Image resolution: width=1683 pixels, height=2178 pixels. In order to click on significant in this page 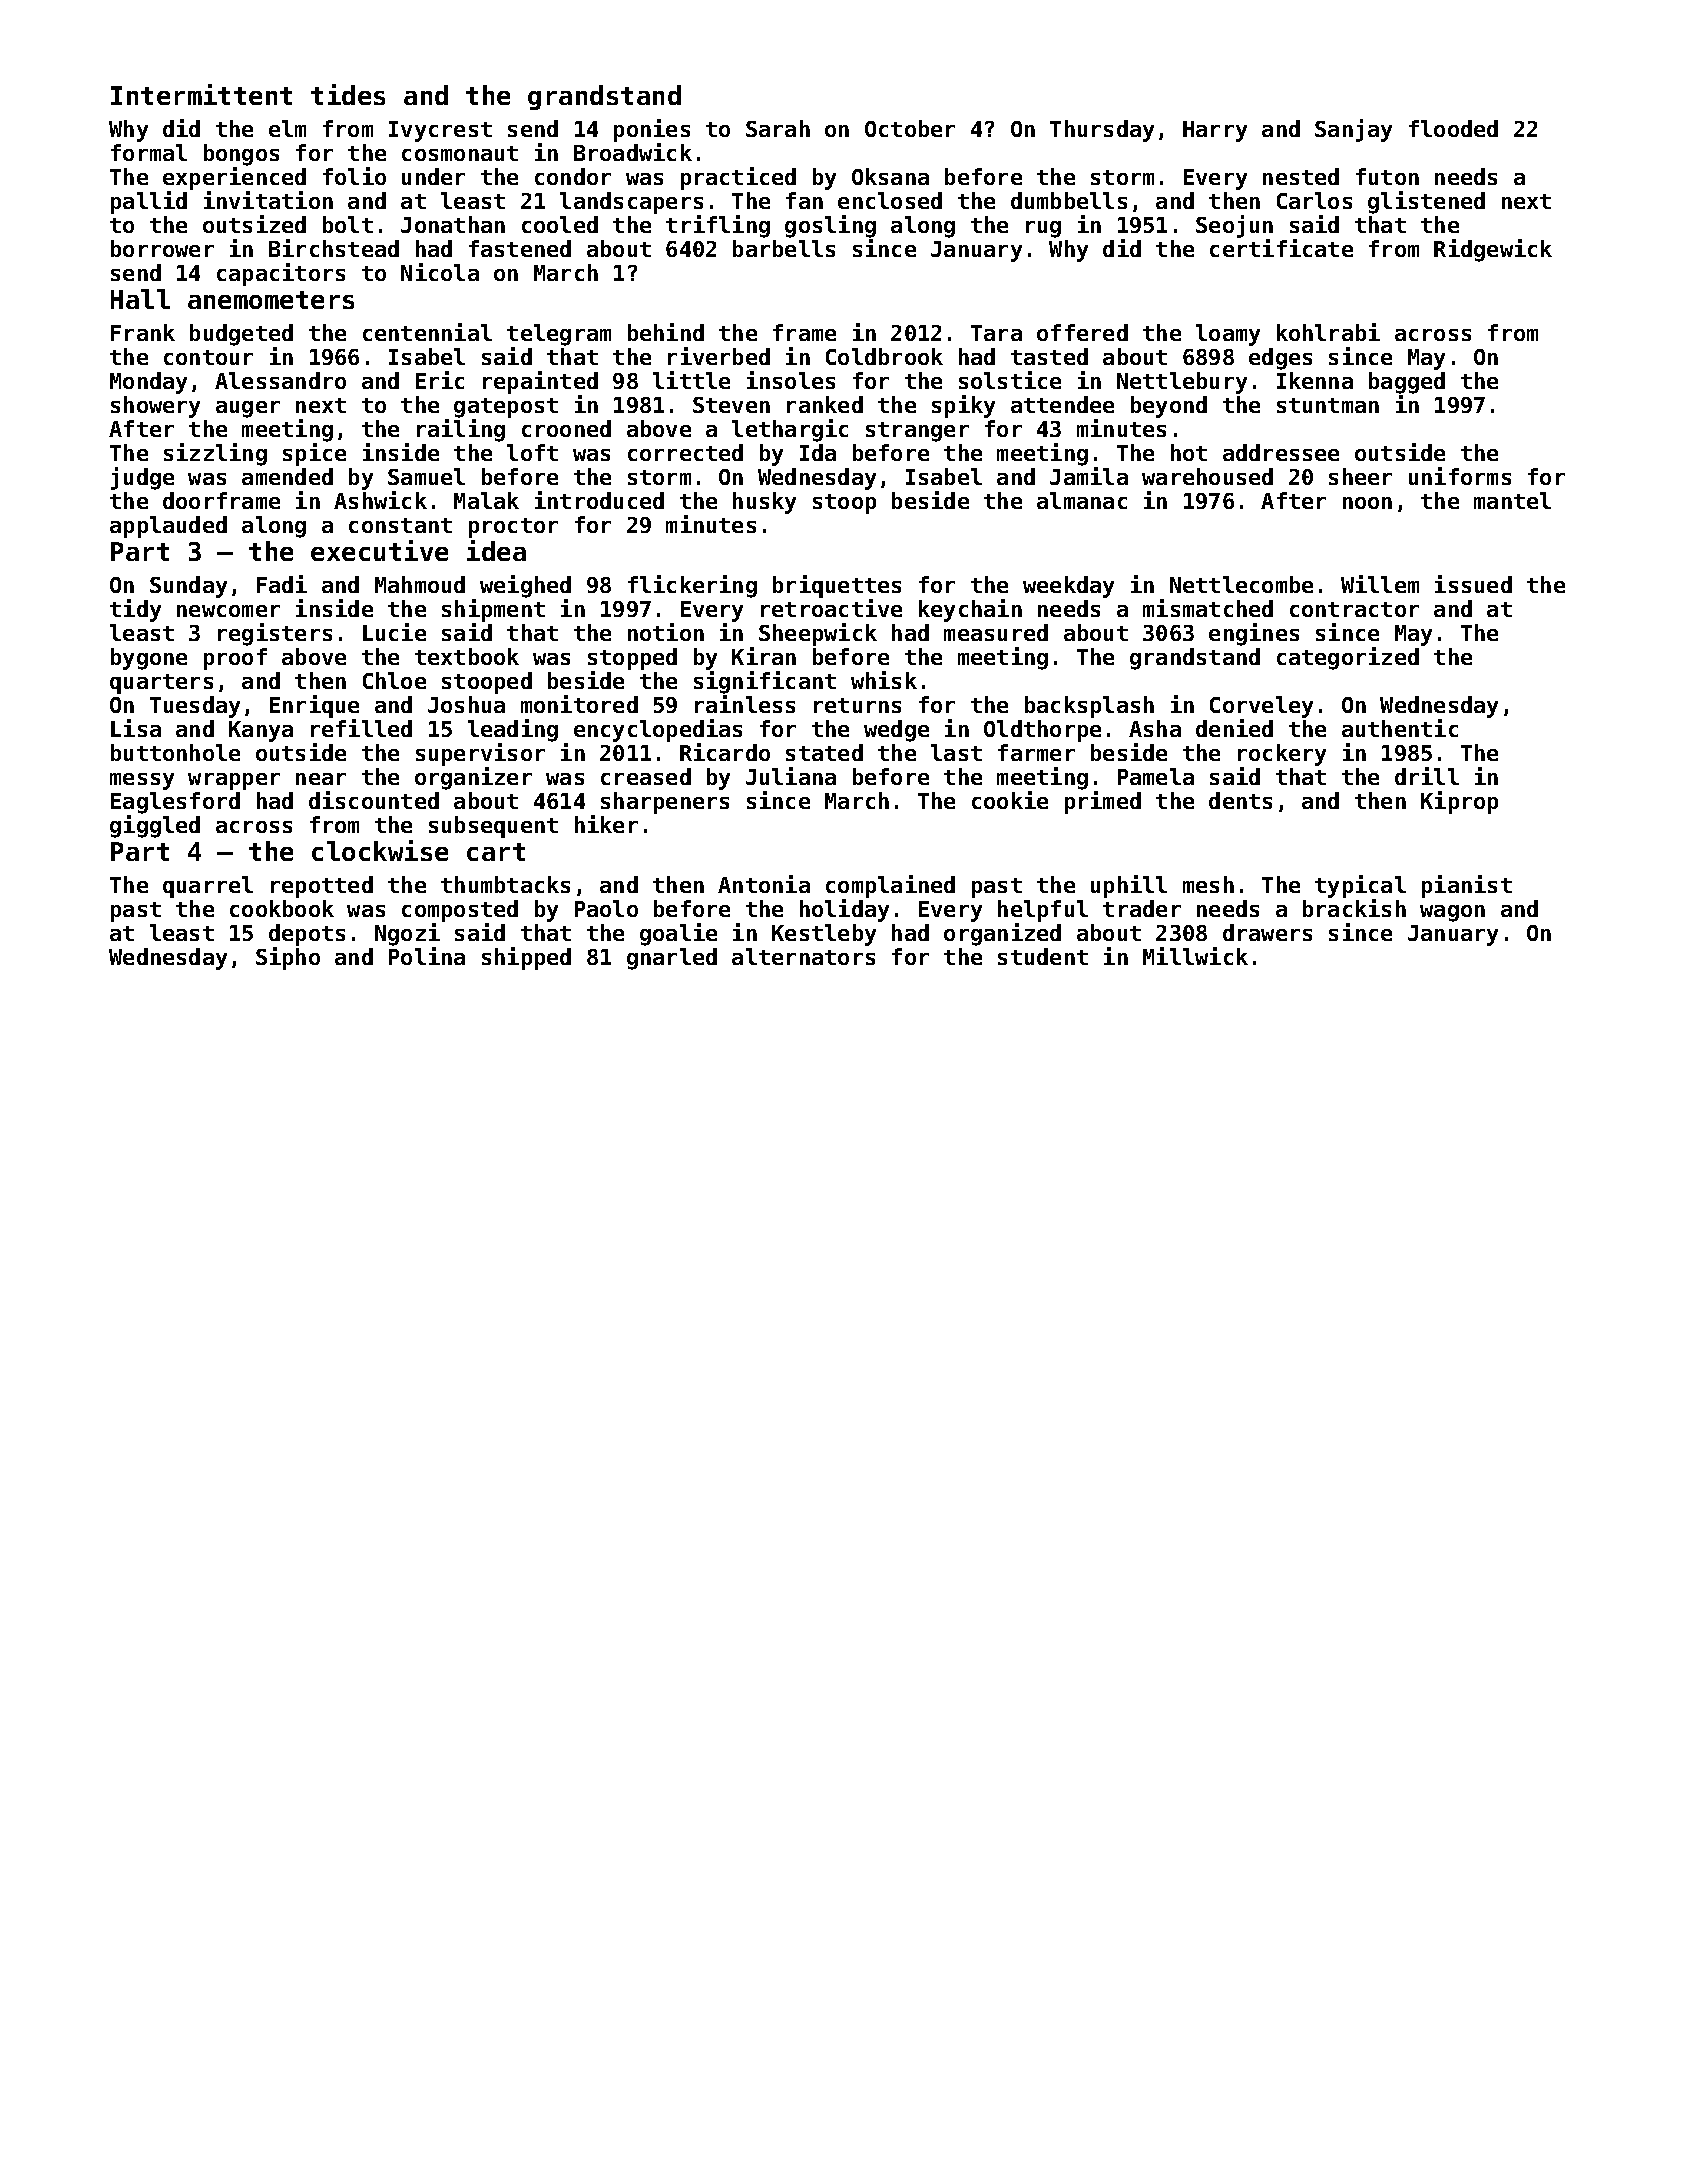, I will do `click(765, 682)`.
